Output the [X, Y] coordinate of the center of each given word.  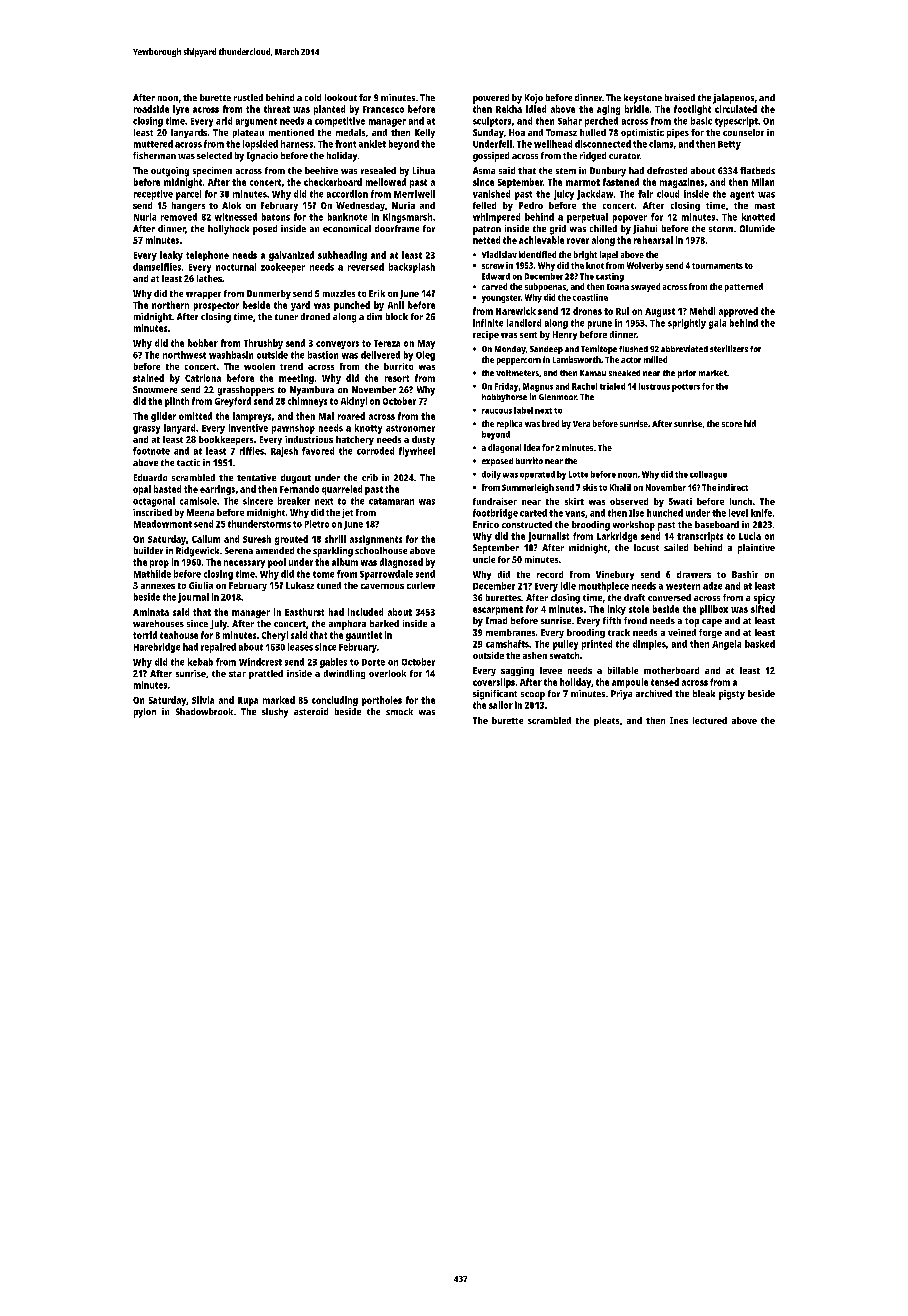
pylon [145, 713]
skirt [574, 501]
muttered [153, 144]
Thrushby [263, 344]
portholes [382, 701]
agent [742, 195]
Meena [200, 512]
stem [566, 171]
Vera [581, 424]
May [426, 344]
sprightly [687, 324]
